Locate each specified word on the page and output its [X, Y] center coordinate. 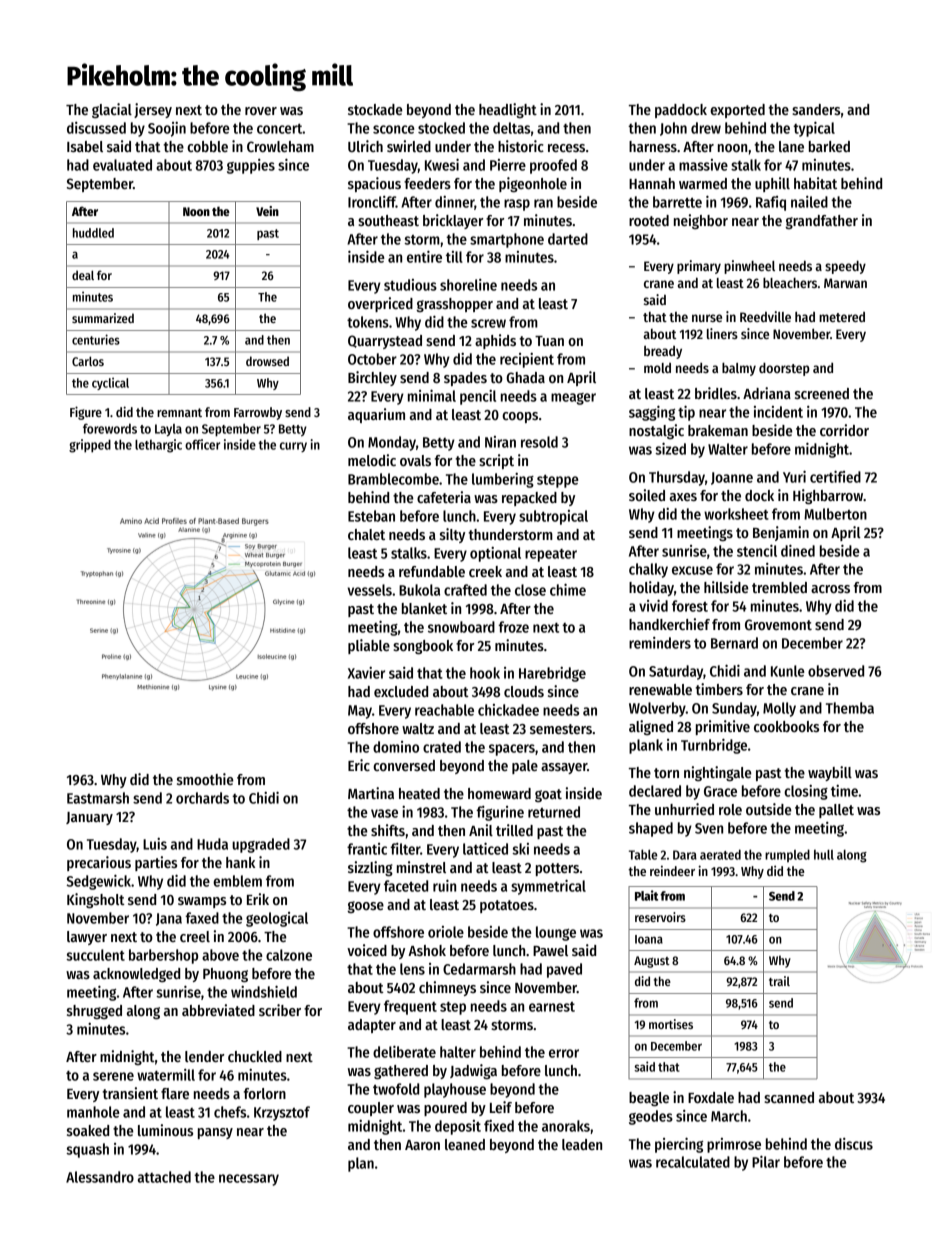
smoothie [205, 779]
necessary [249, 1180]
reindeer [672, 870]
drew [706, 128]
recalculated [693, 1162]
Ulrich [365, 146]
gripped [90, 446]
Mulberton [835, 514]
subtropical [553, 517]
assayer [564, 768]
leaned [465, 1144]
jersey [153, 110]
